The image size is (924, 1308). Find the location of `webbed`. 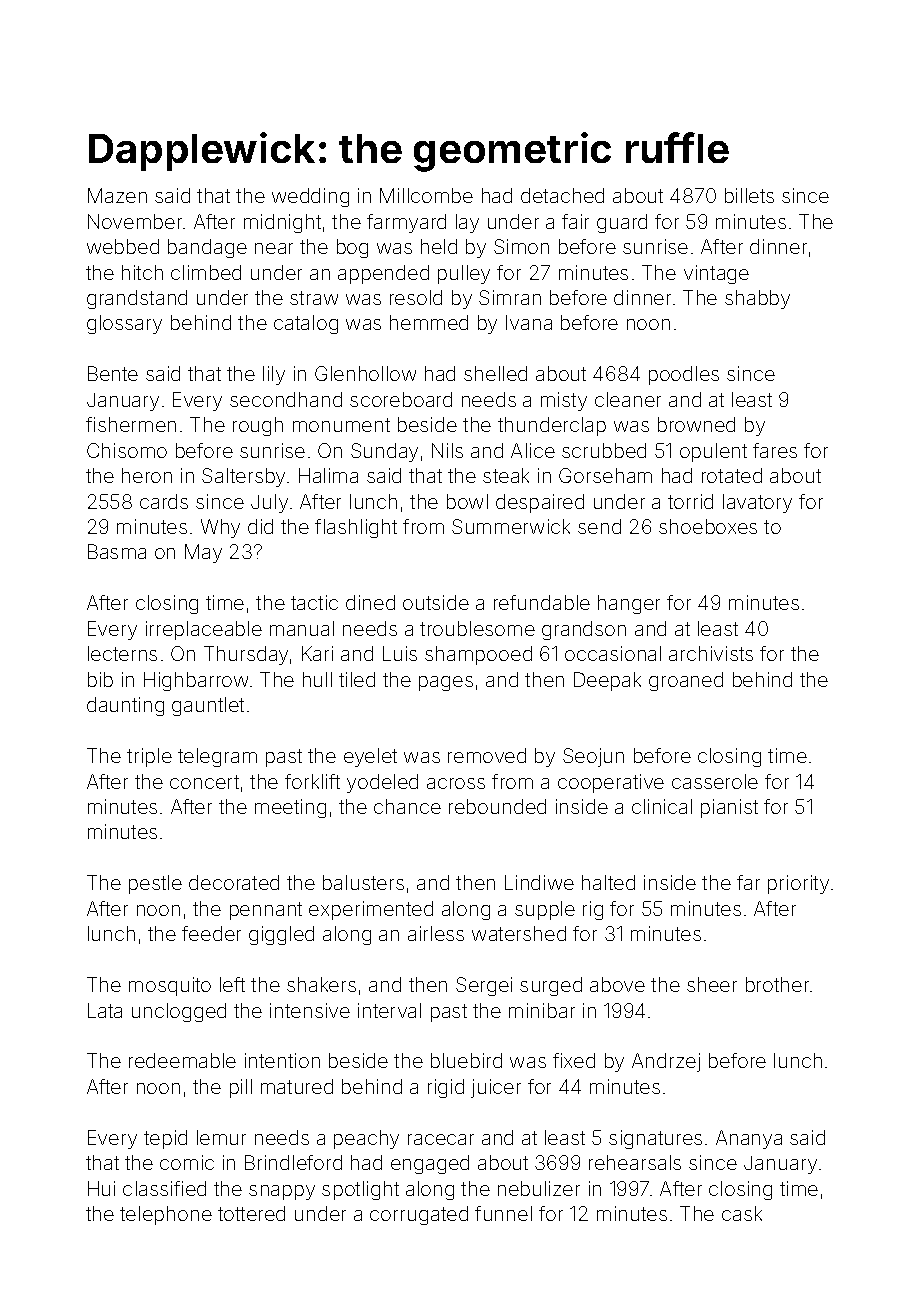

webbed is located at coordinates (123, 246).
